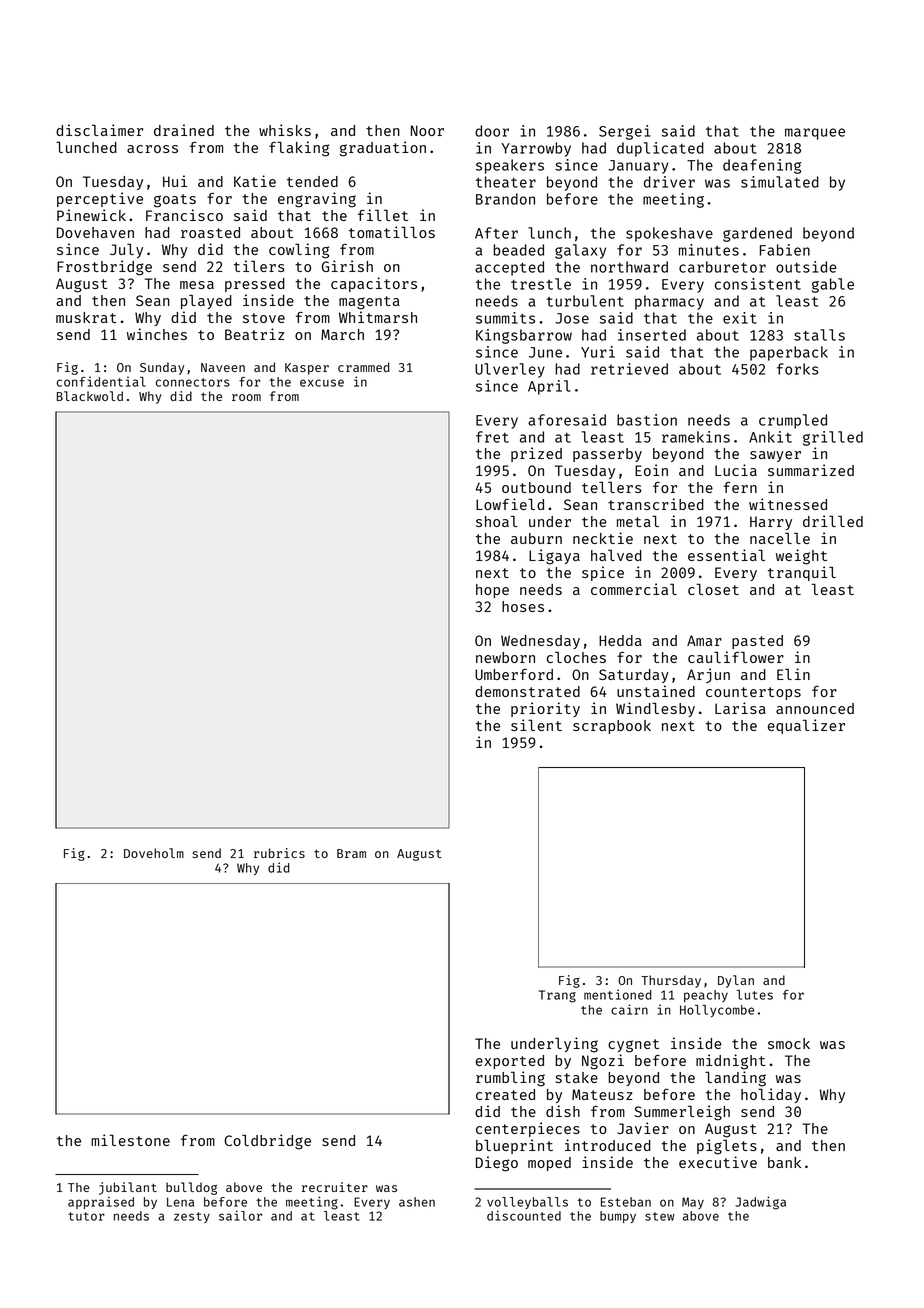 The image size is (924, 1308). I want to click on outbound, so click(536, 487).
